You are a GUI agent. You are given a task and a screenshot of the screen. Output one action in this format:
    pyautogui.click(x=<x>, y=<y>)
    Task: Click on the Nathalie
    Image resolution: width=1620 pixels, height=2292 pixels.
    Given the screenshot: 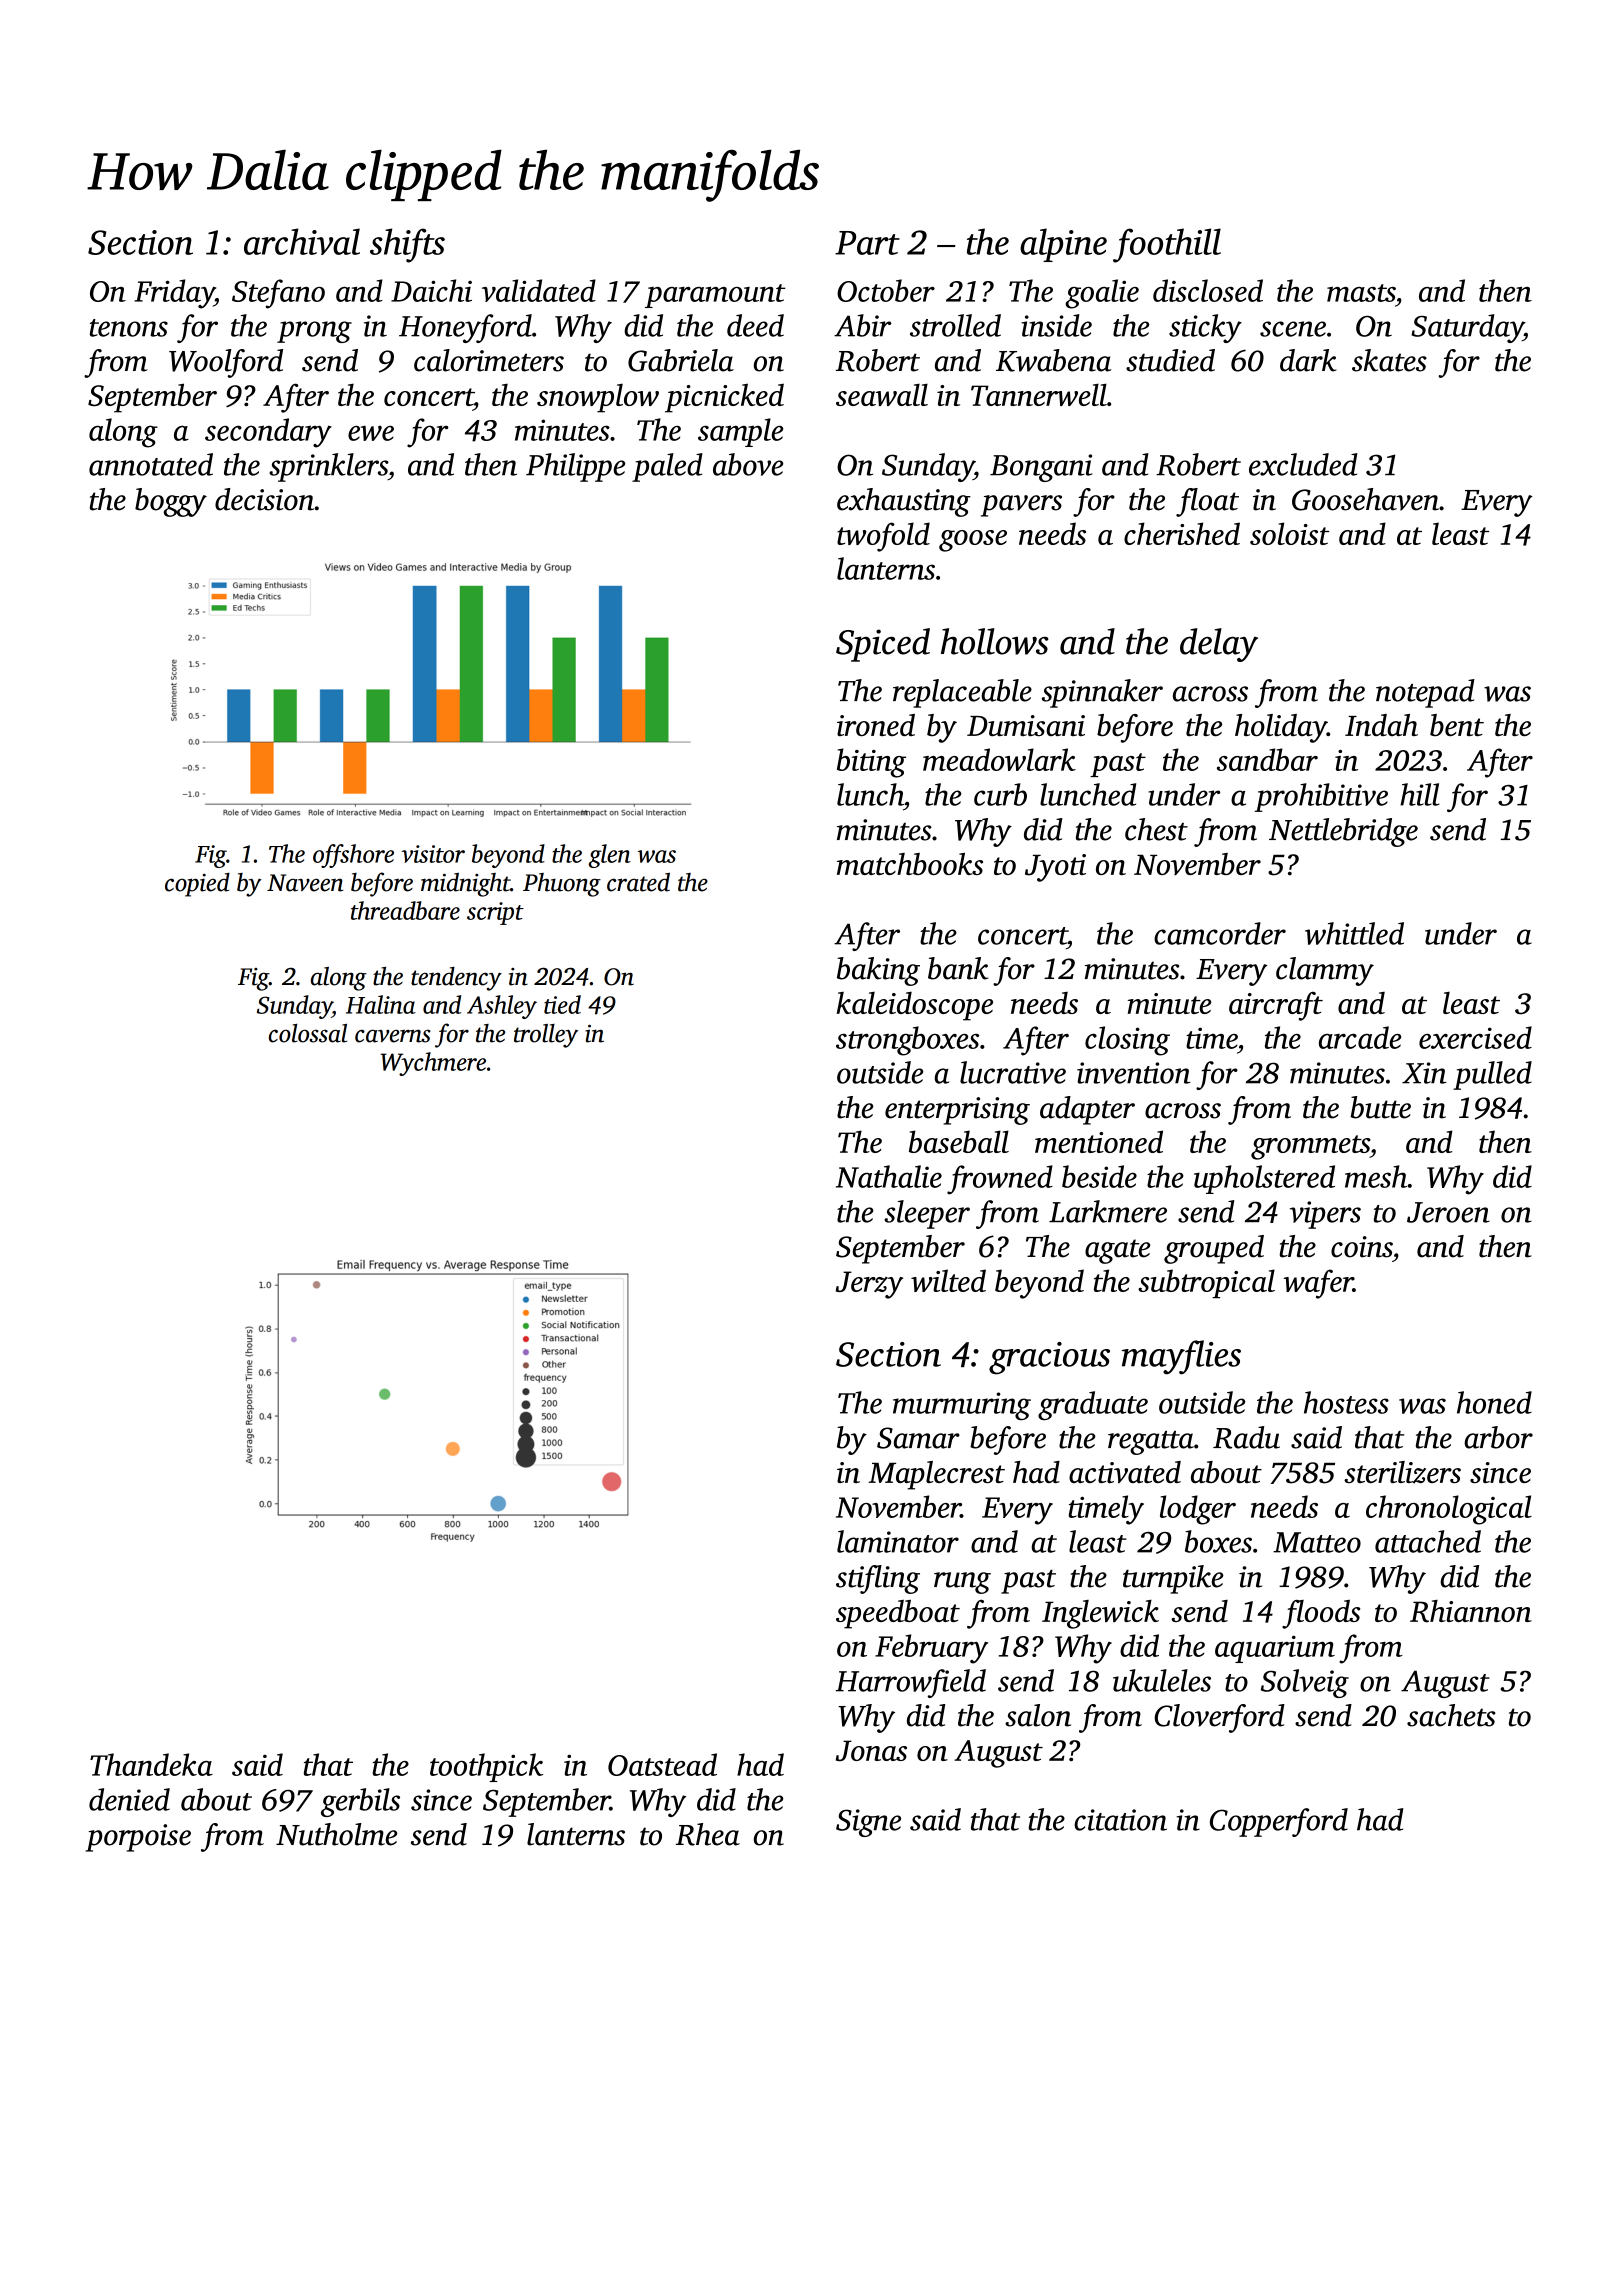 What is the action you would take?
    pyautogui.click(x=889, y=1176)
